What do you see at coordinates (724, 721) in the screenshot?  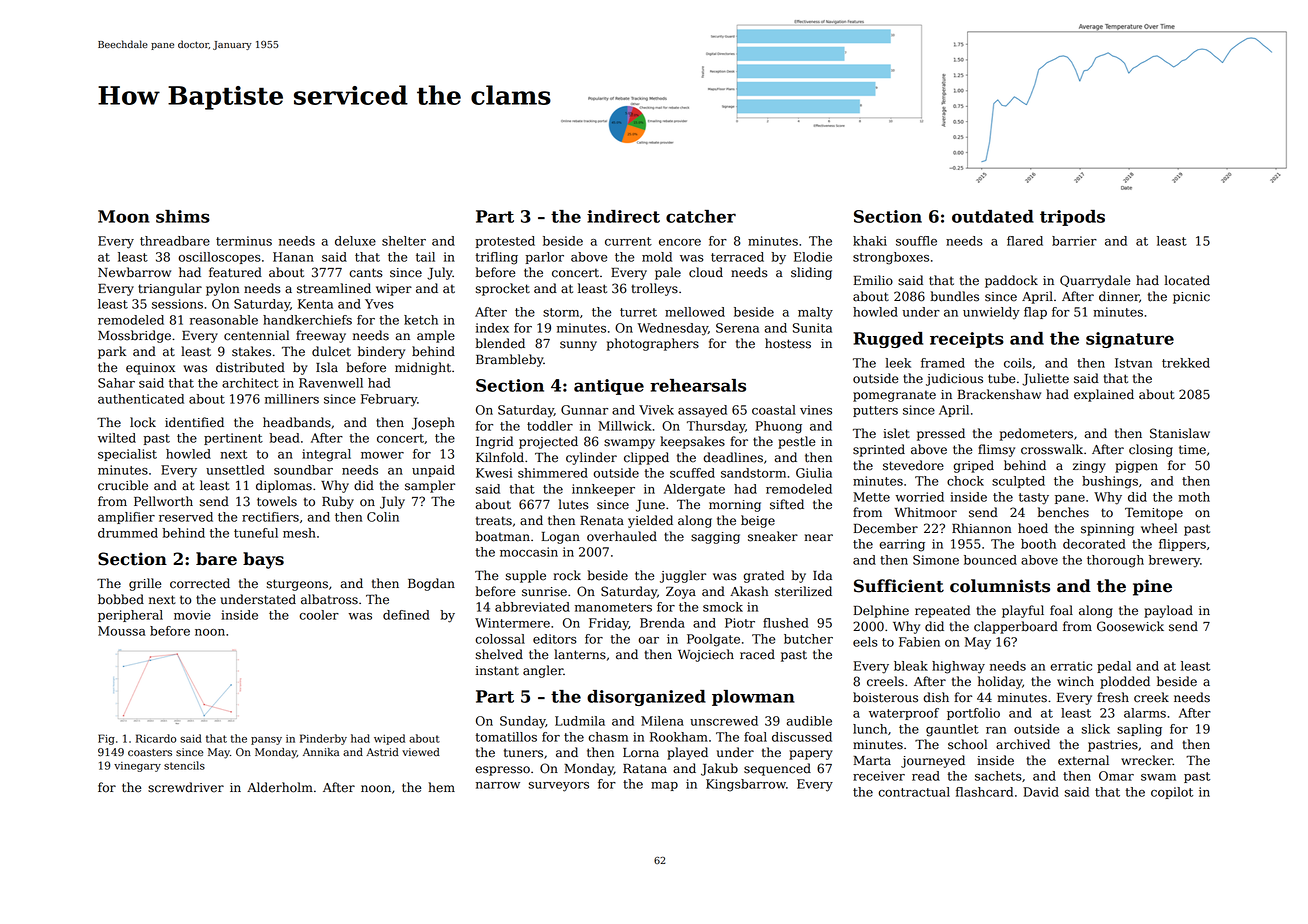 I see `unscrewed` at bounding box center [724, 721].
